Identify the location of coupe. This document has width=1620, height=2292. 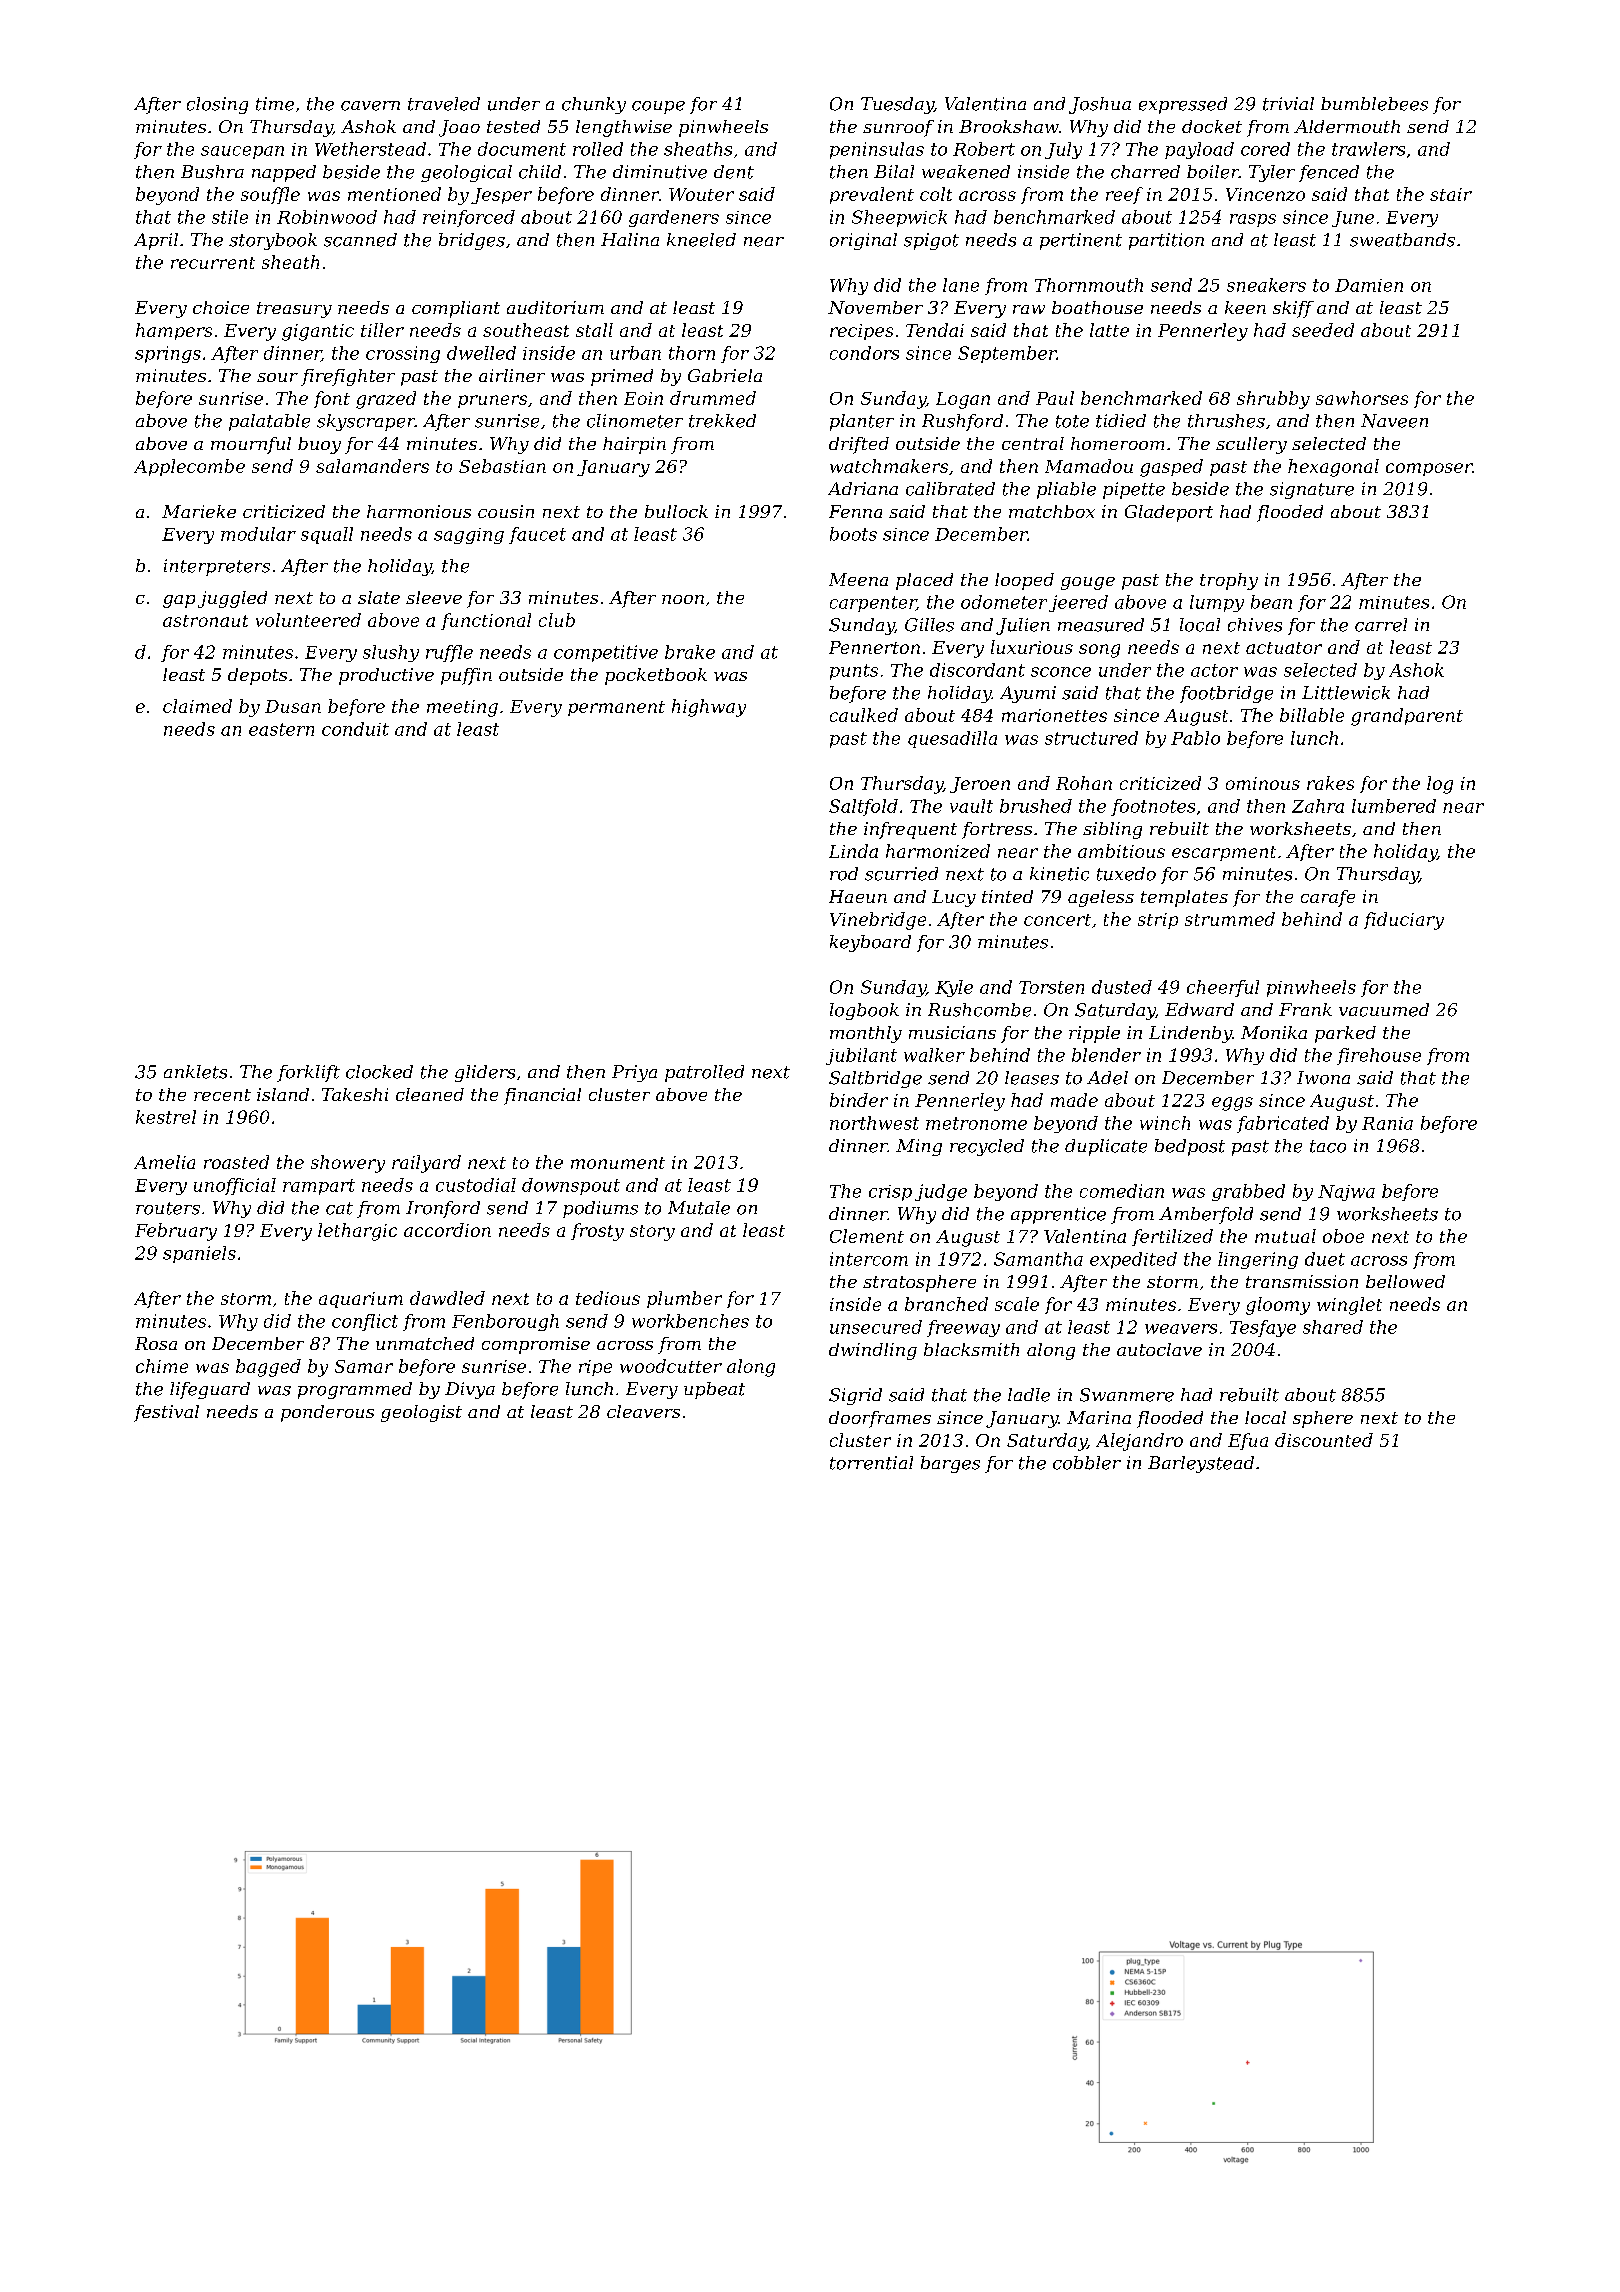
(658, 107).
